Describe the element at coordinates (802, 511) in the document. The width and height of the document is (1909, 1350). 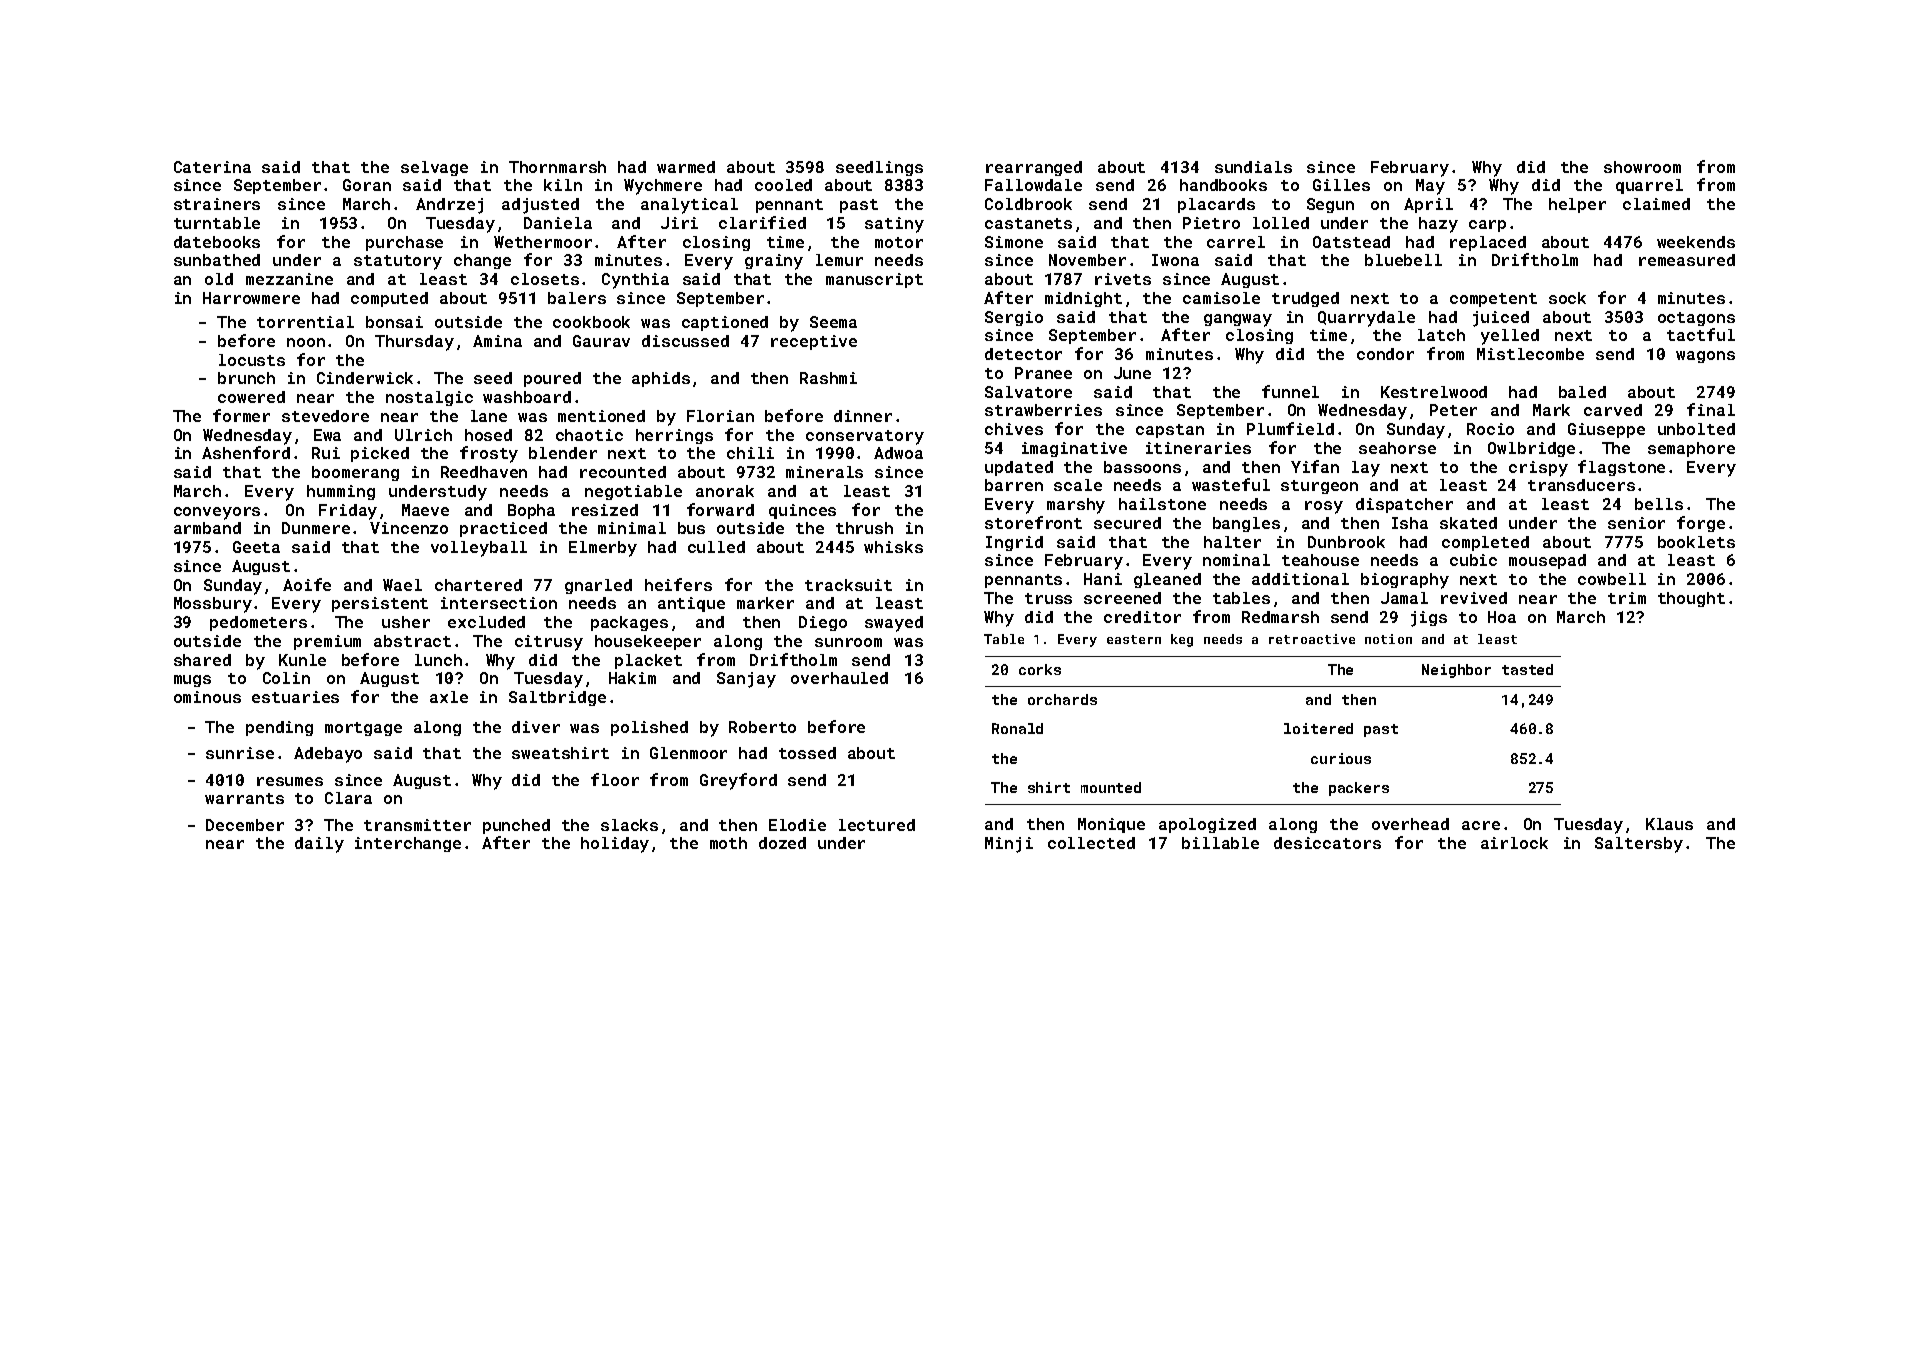
I see `quinces` at that location.
